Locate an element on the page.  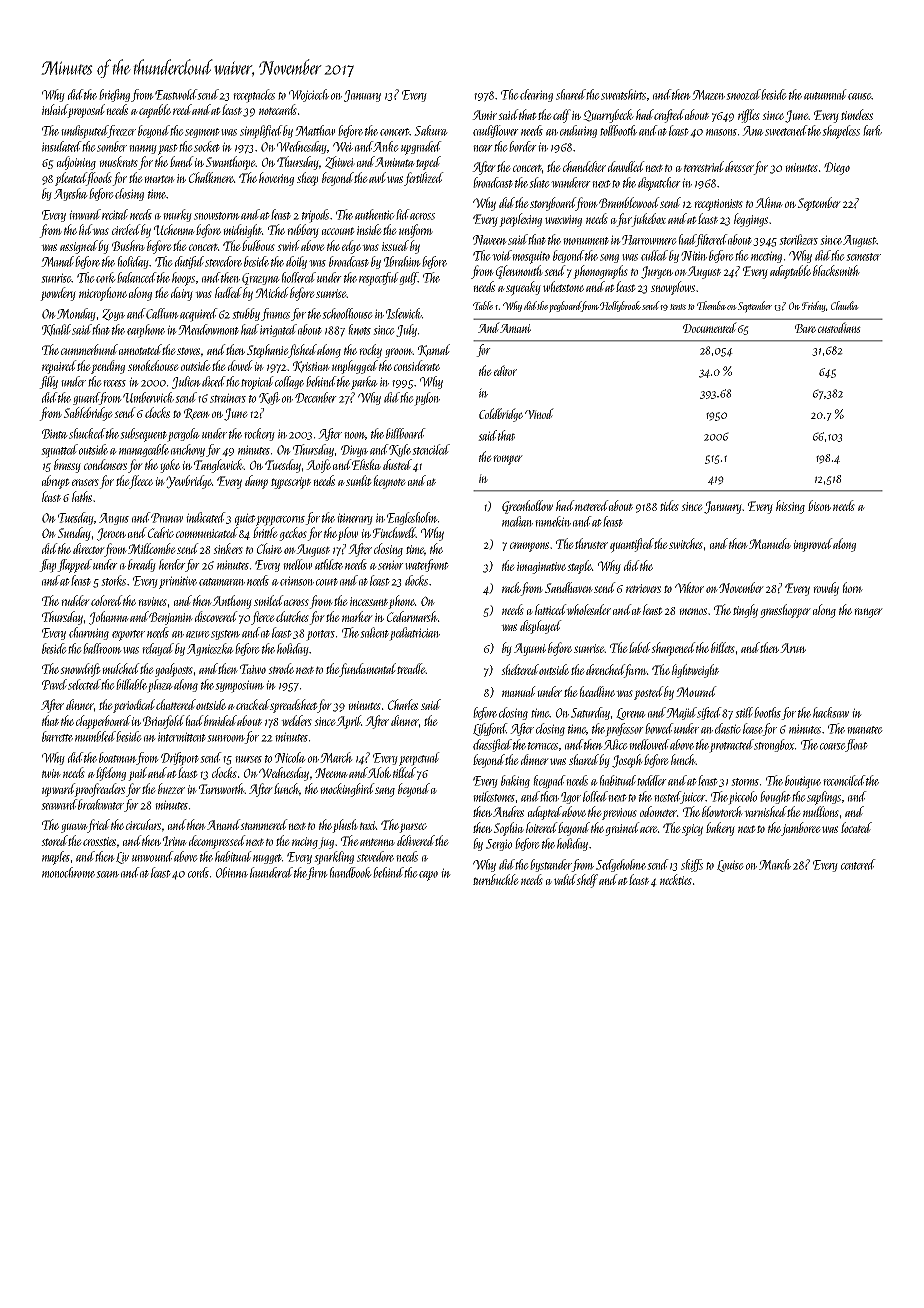
cords is located at coordinates (198, 872).
